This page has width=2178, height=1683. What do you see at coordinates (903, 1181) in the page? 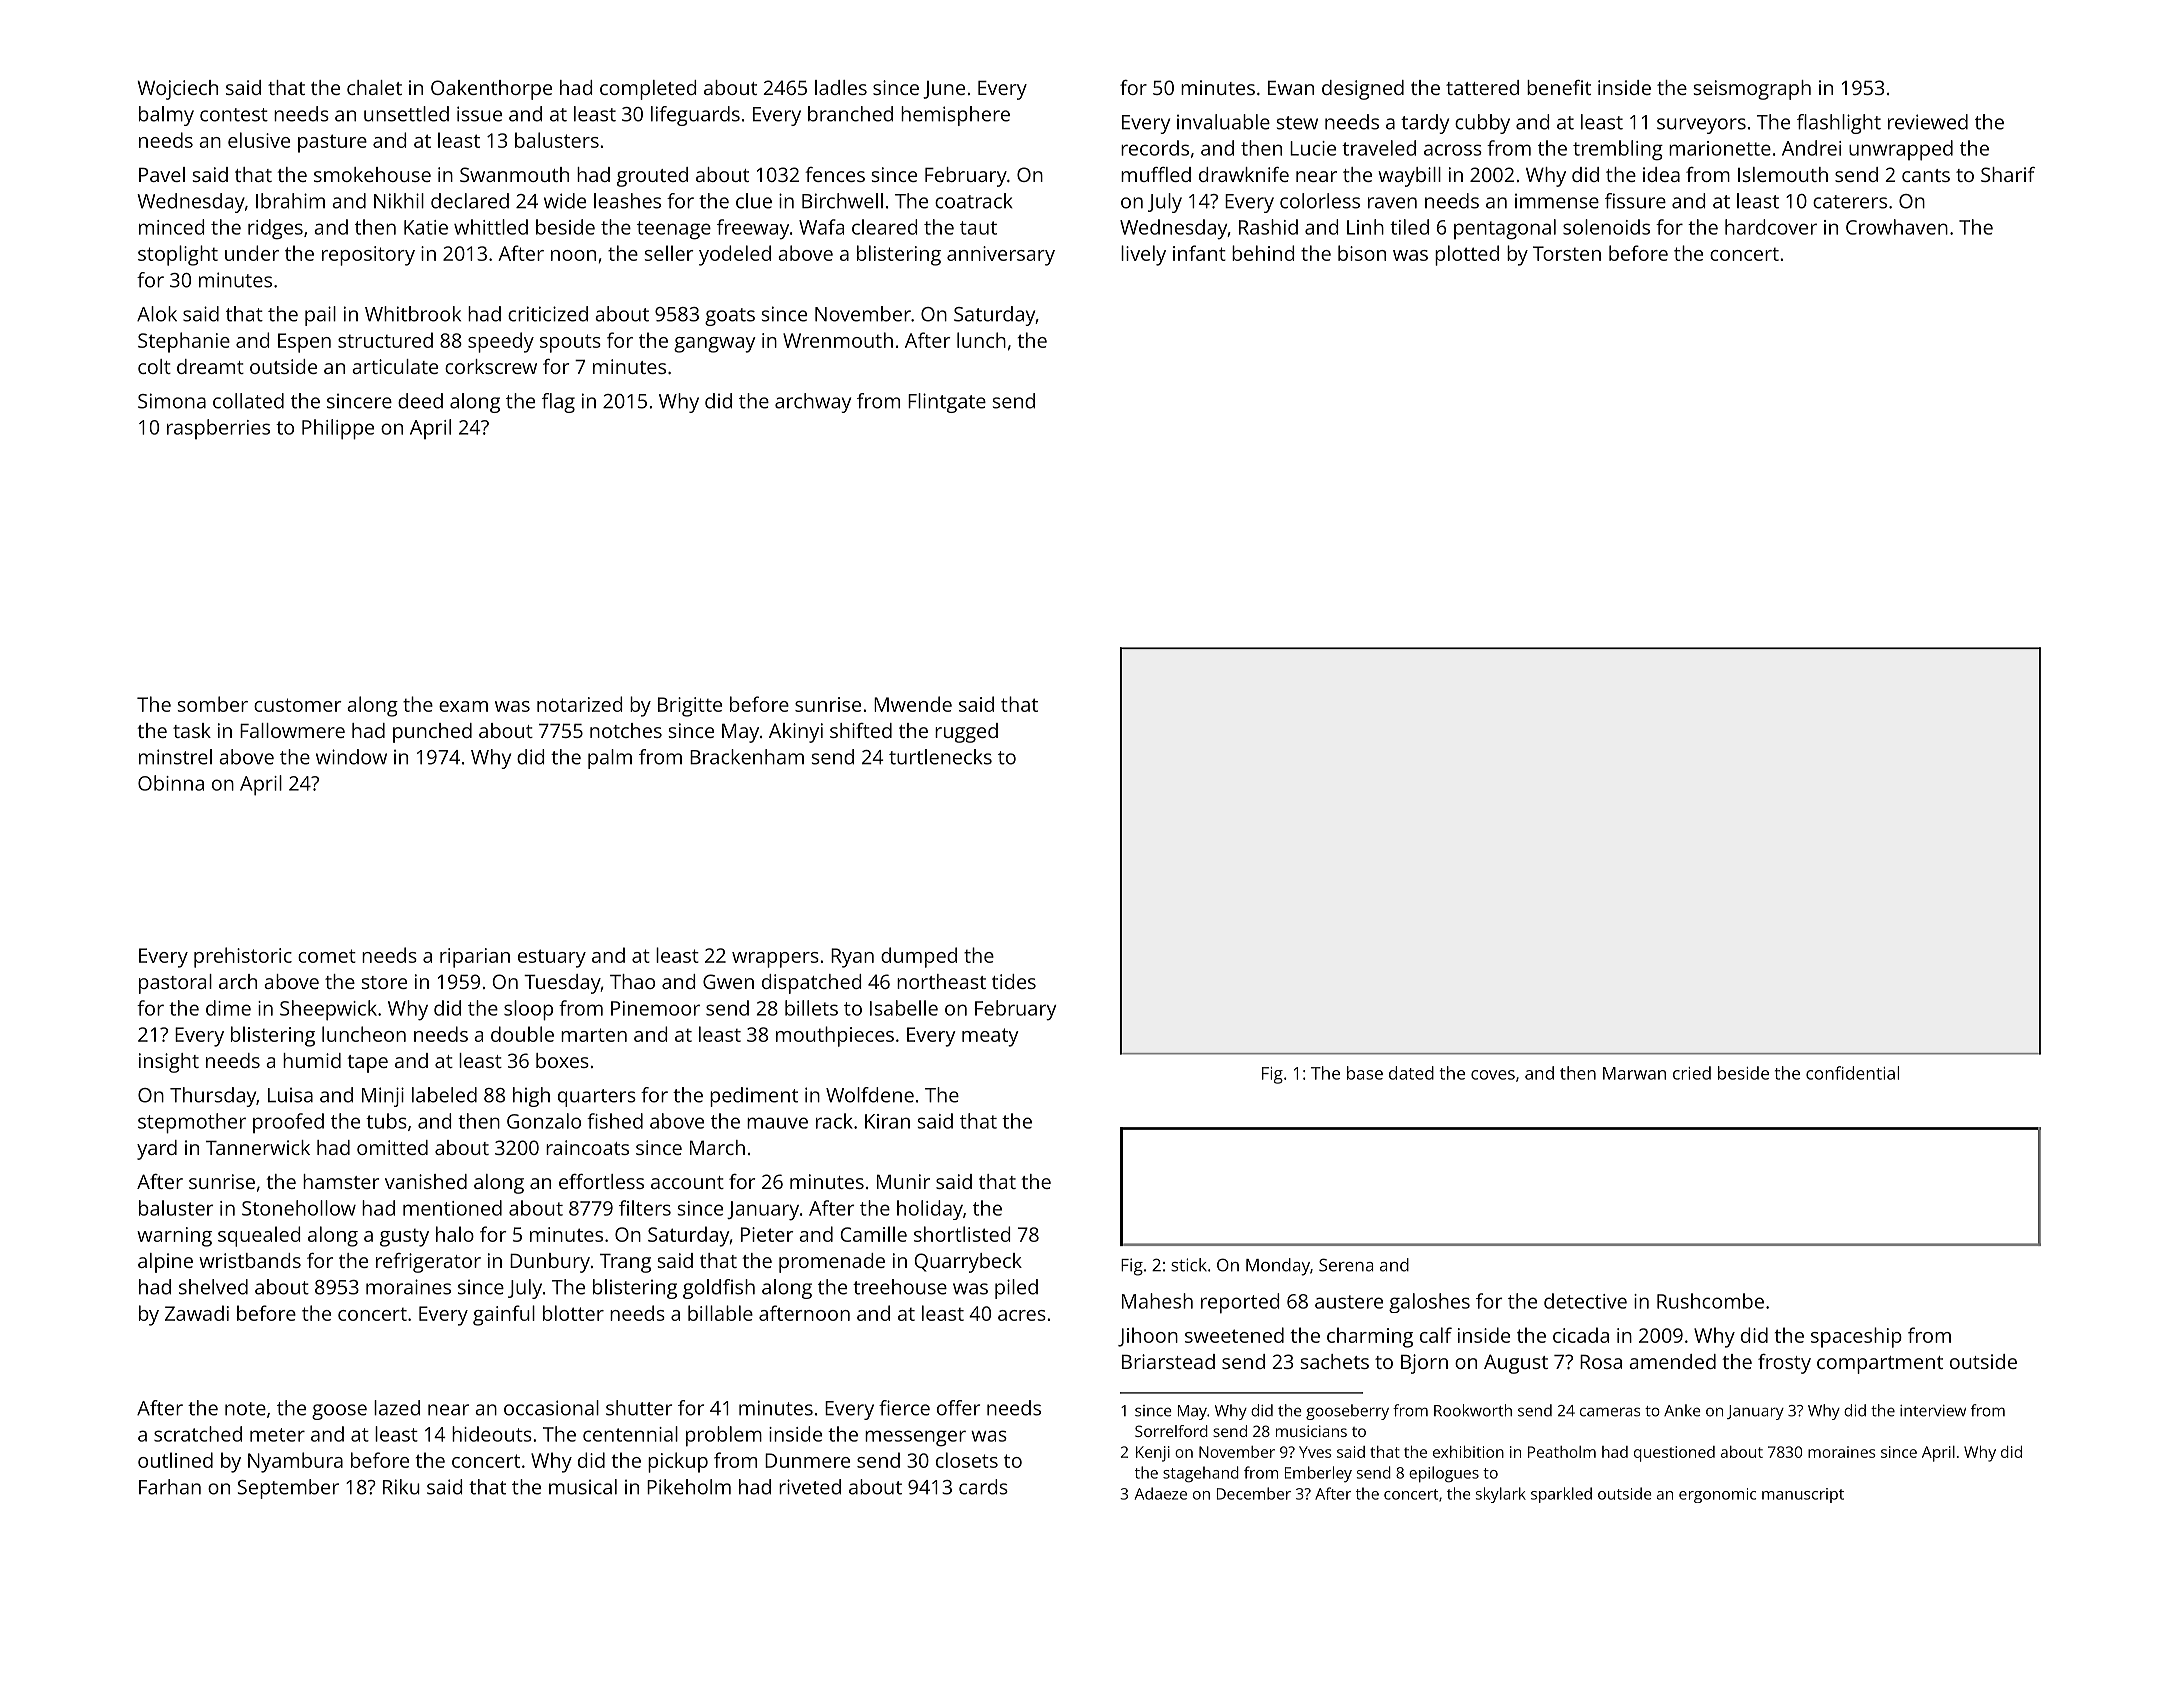
I see `Munir` at bounding box center [903, 1181].
